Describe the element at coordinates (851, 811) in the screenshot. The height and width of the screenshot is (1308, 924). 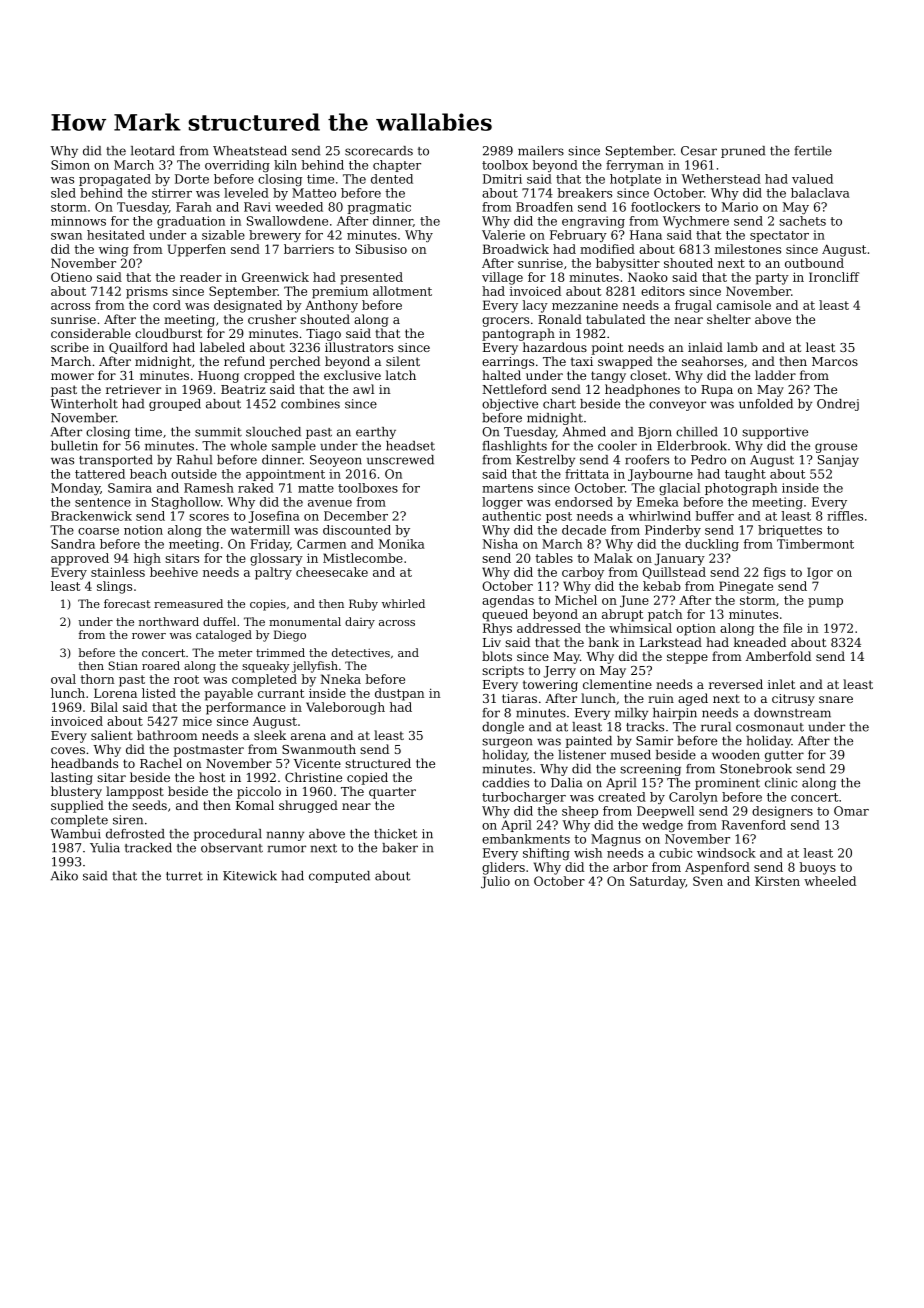
I see `Omar` at that location.
